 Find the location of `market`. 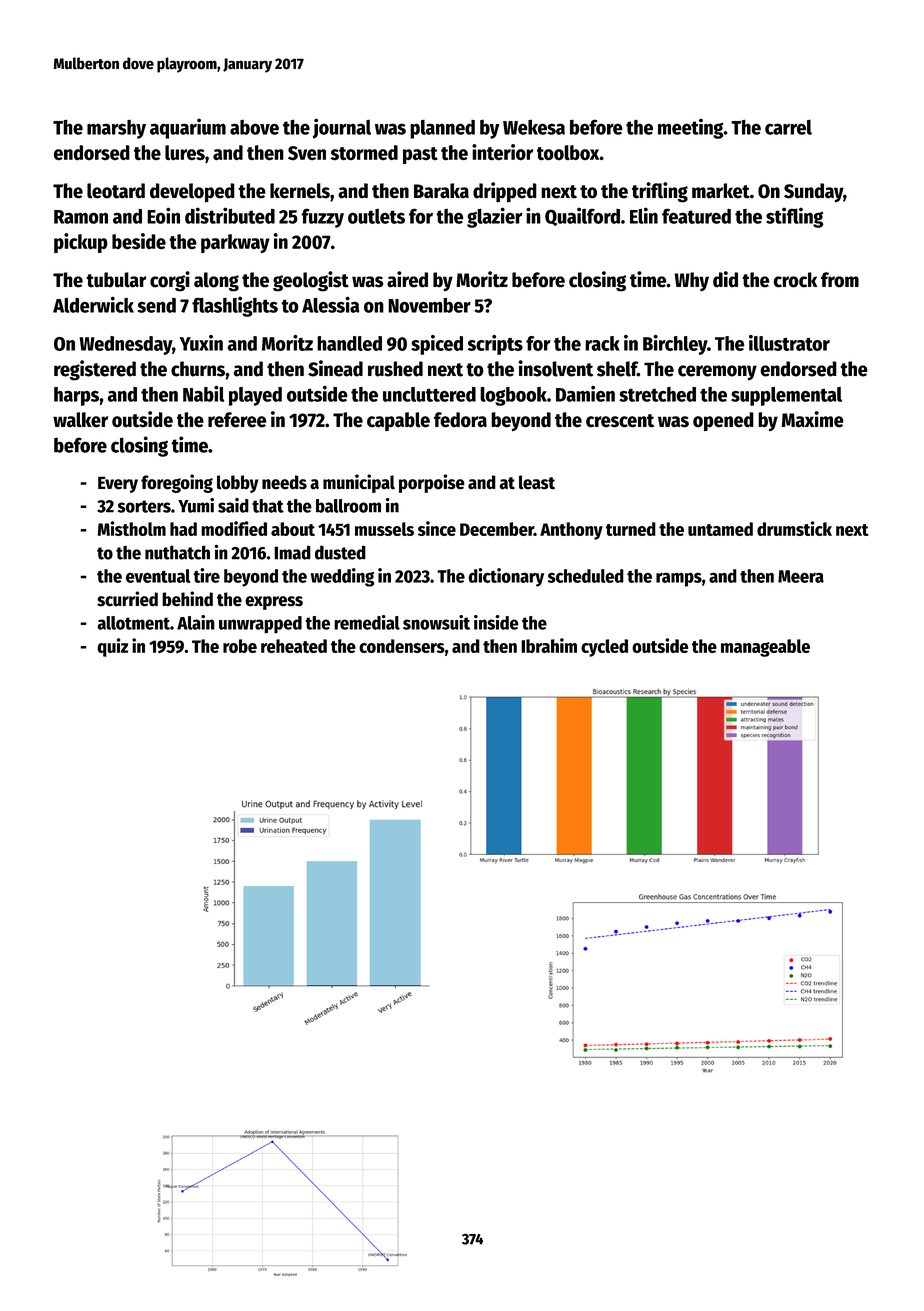

market is located at coordinates (721, 191).
